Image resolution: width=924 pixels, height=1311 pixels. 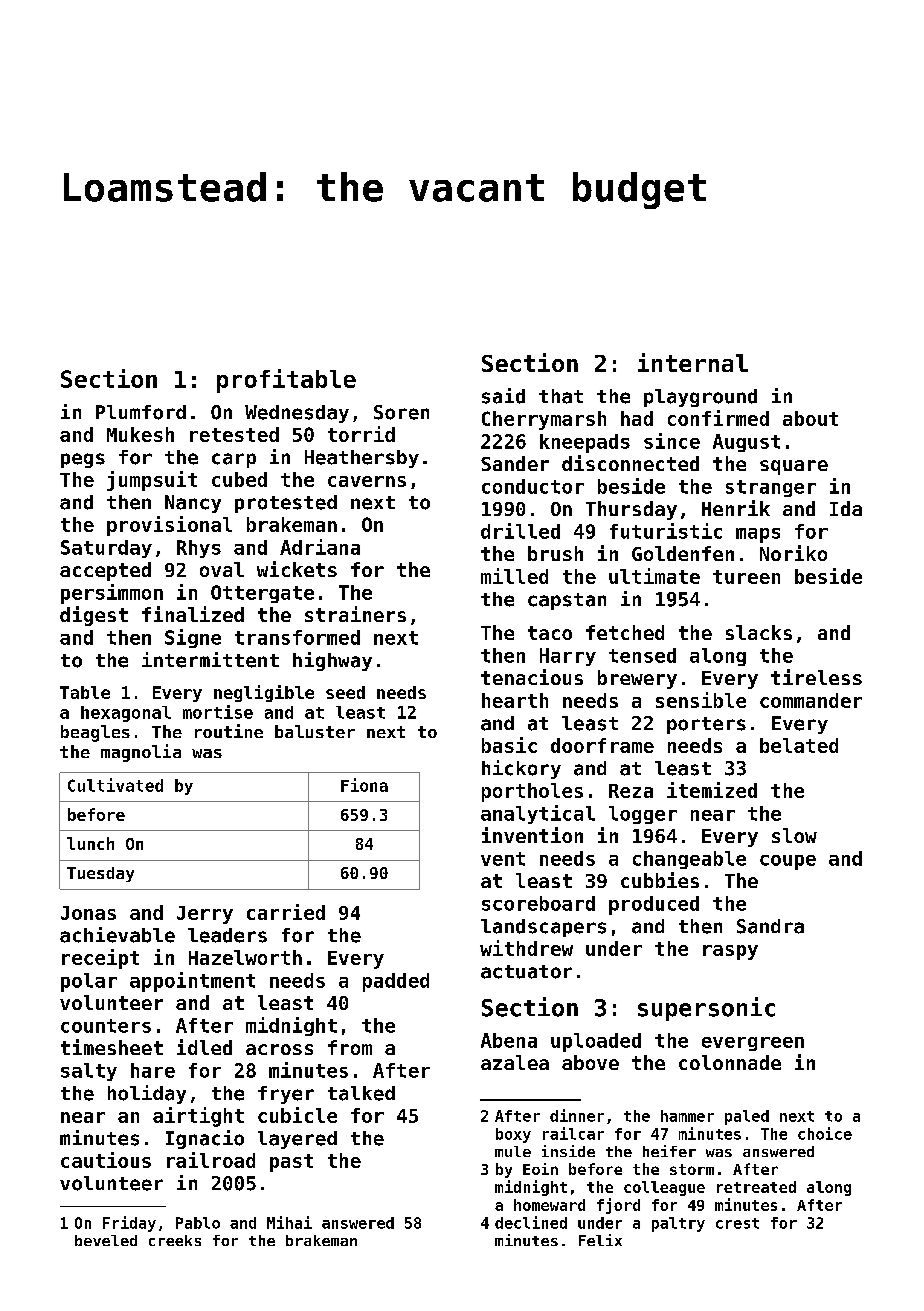 What do you see at coordinates (596, 1042) in the screenshot?
I see `uploaded` at bounding box center [596, 1042].
